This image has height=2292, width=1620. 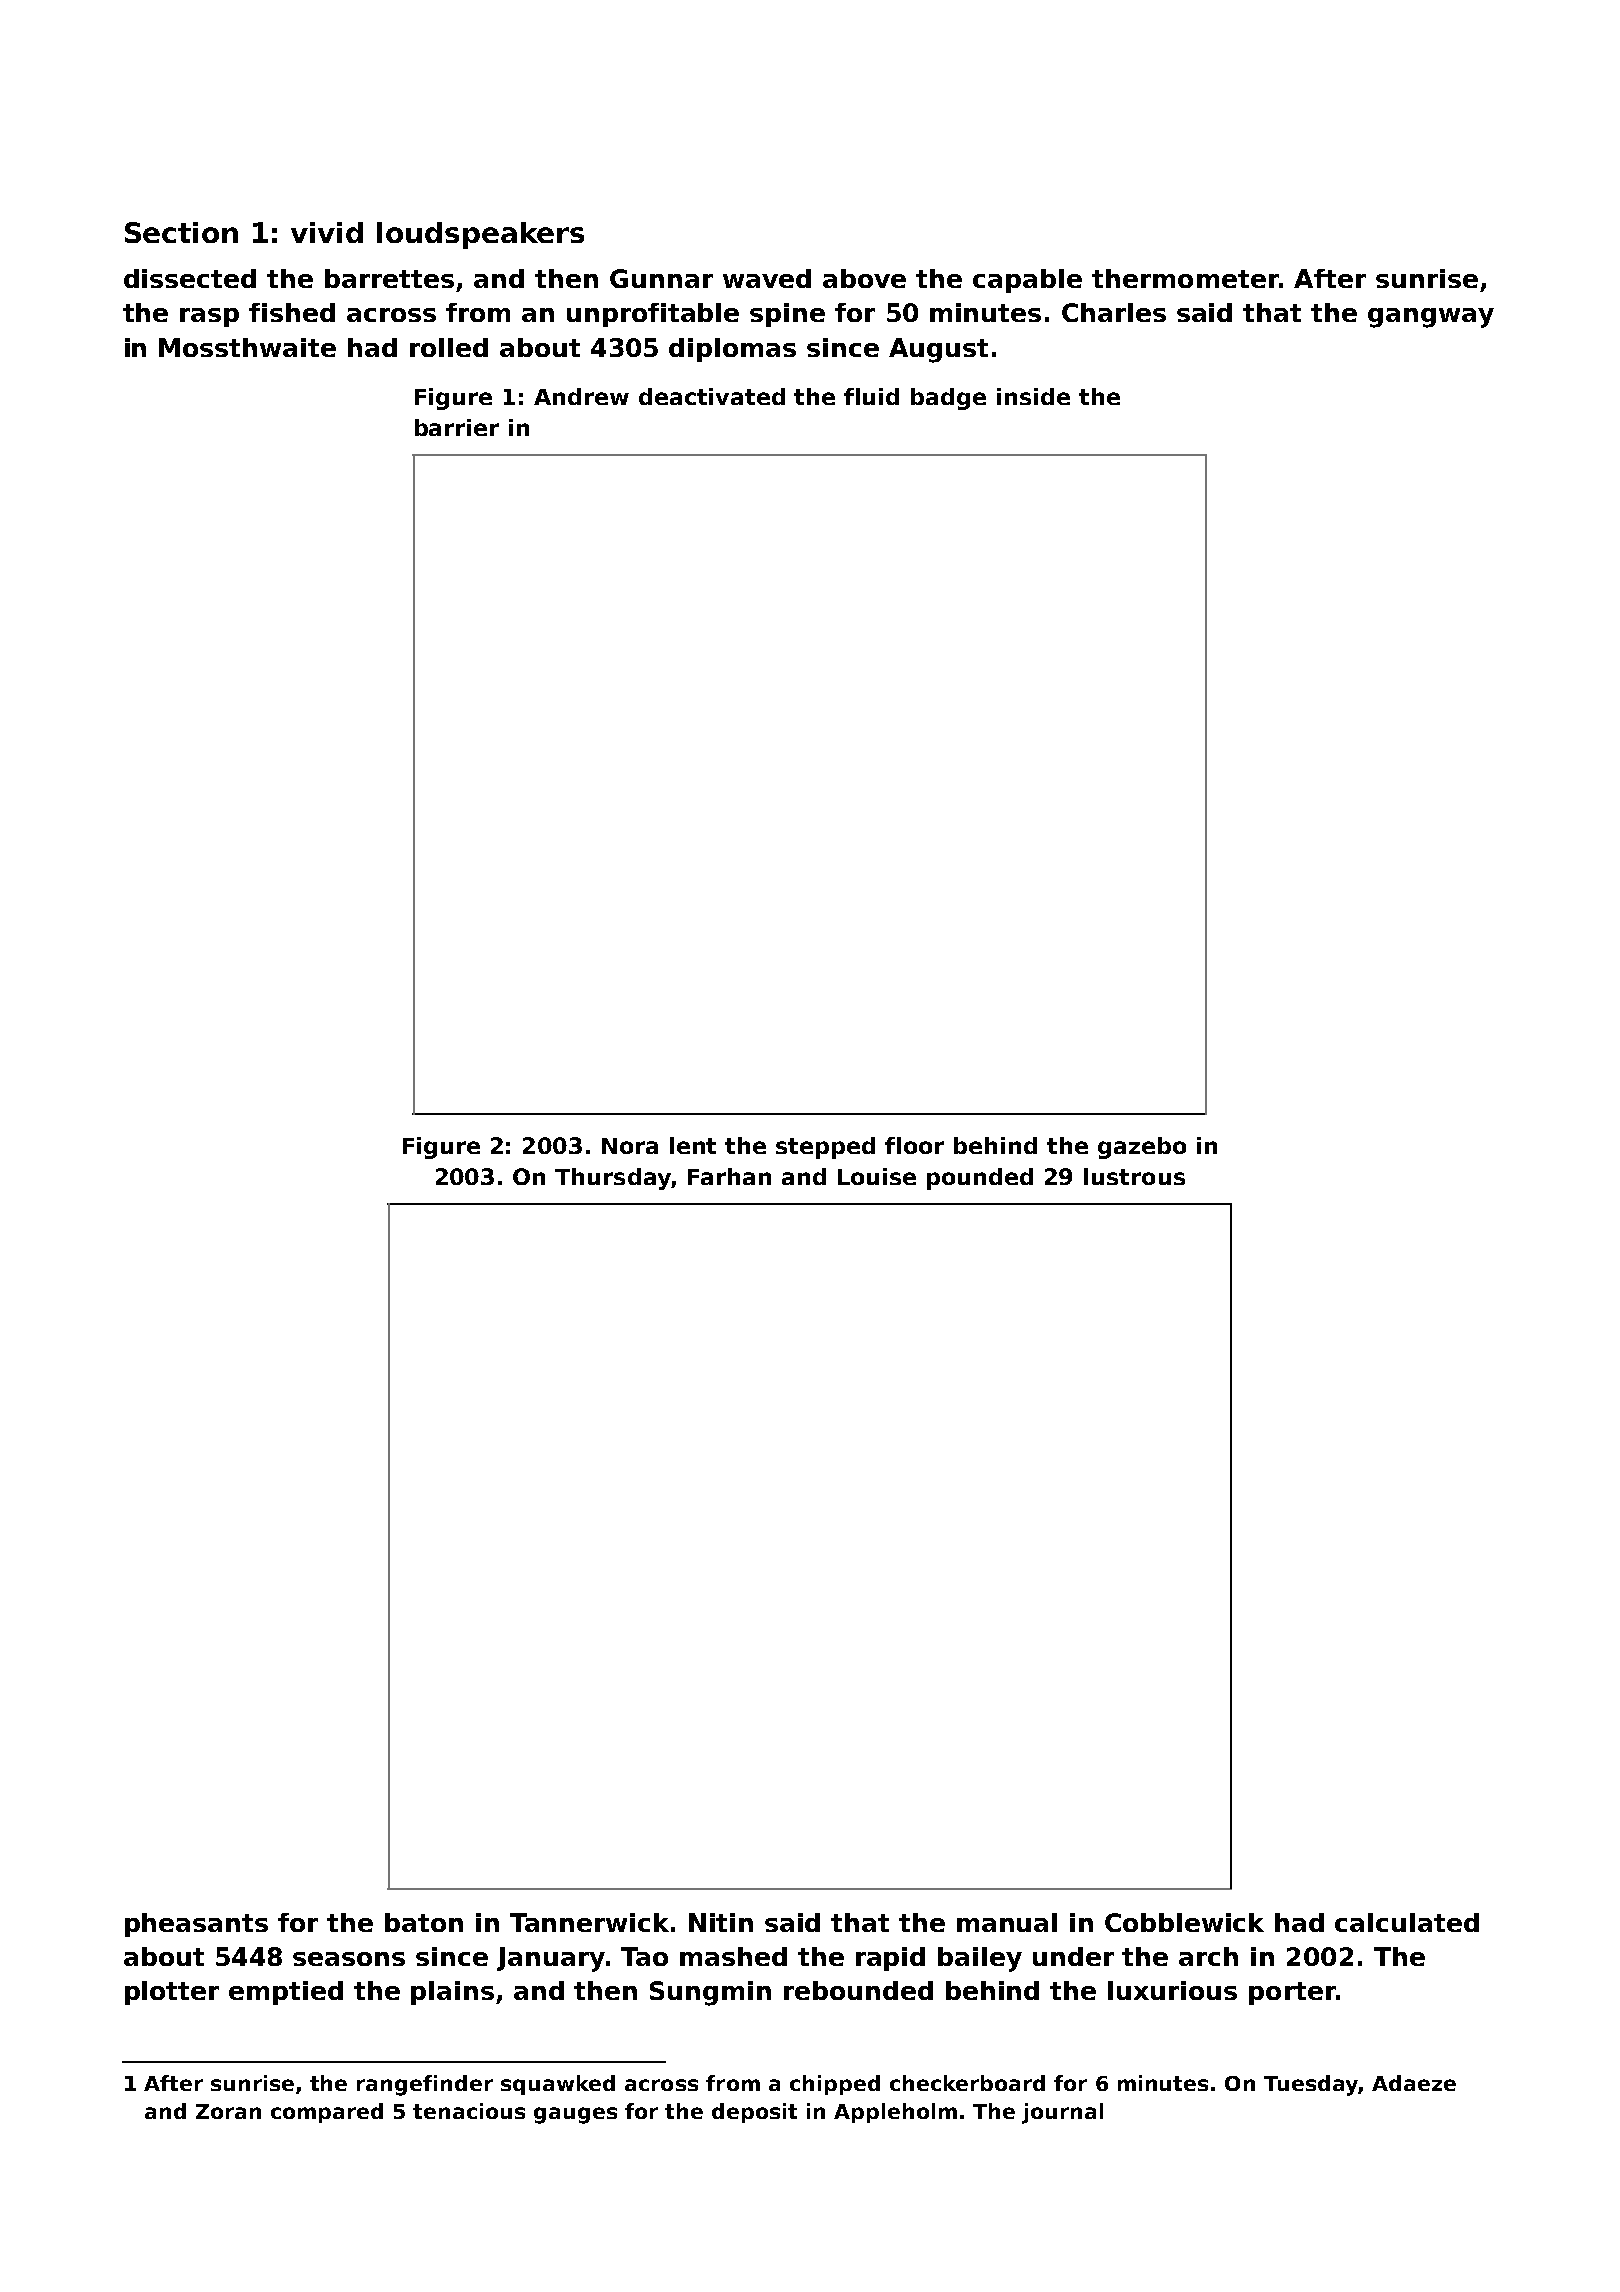 I want to click on seasons, so click(x=349, y=1959).
